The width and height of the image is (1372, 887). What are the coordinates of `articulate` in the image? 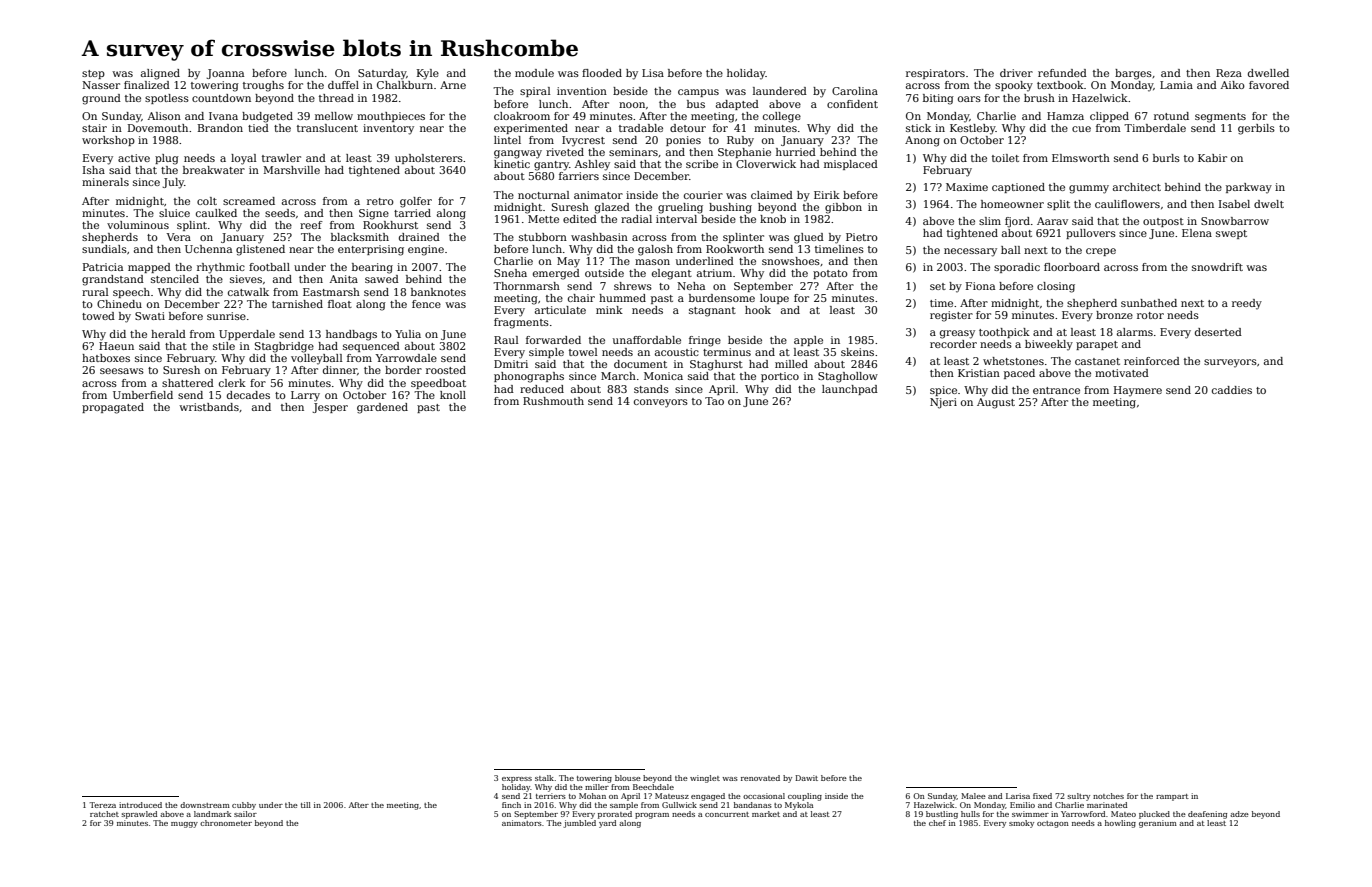 It's located at (560, 310).
